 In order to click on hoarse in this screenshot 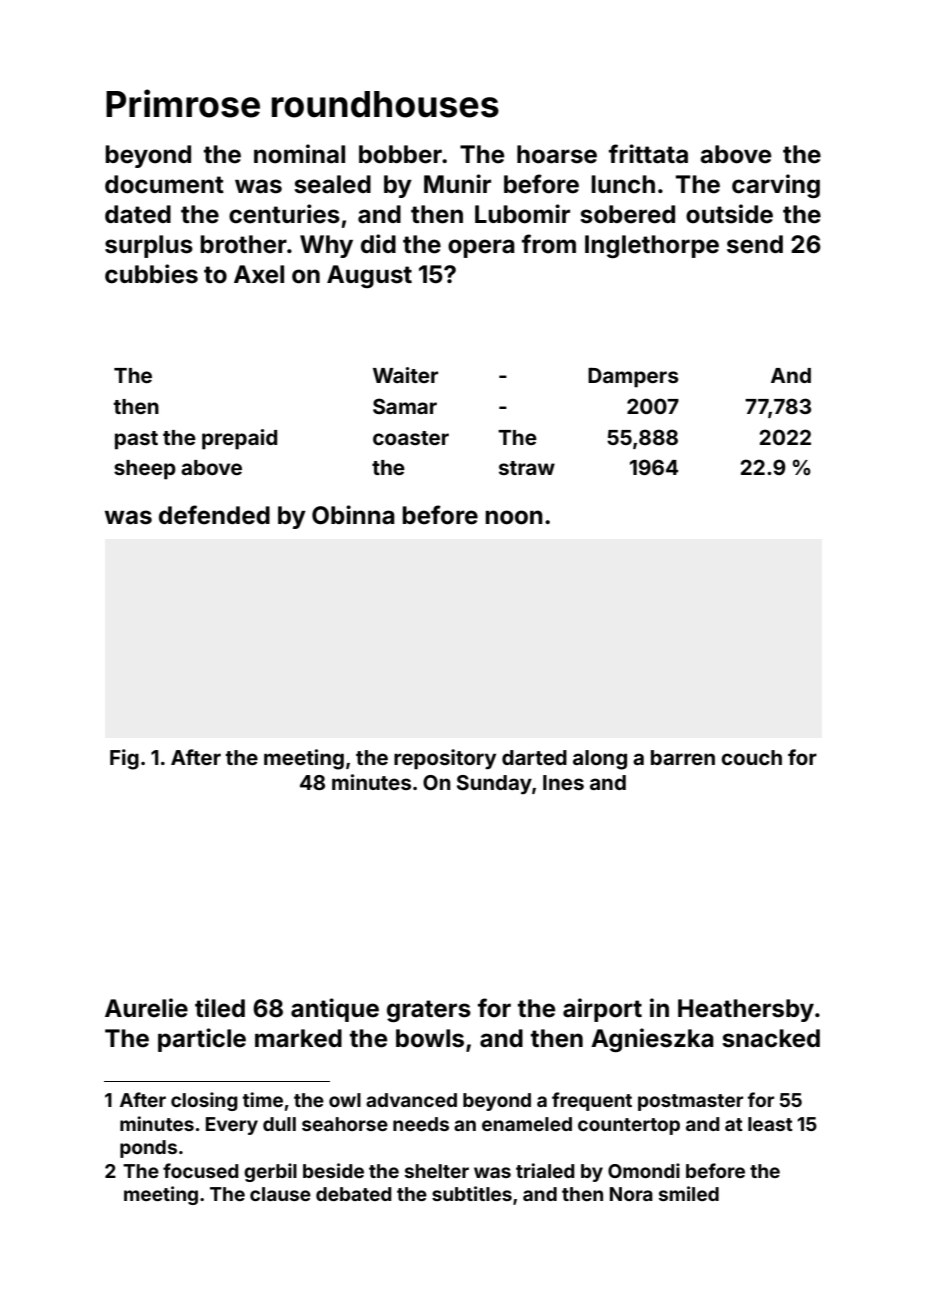, I will do `click(557, 154)`.
